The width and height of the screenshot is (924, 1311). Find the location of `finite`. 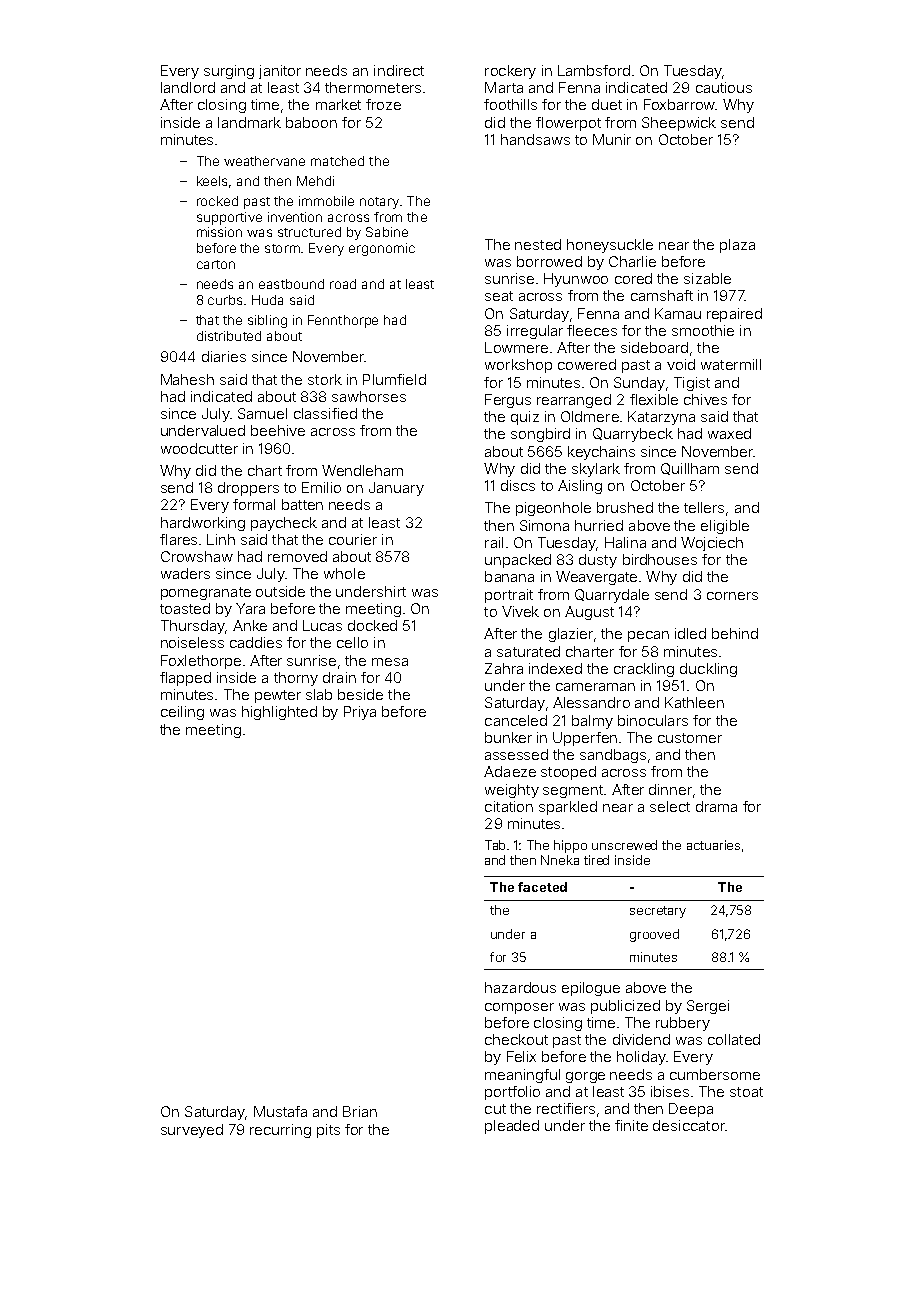

finite is located at coordinates (631, 1125).
